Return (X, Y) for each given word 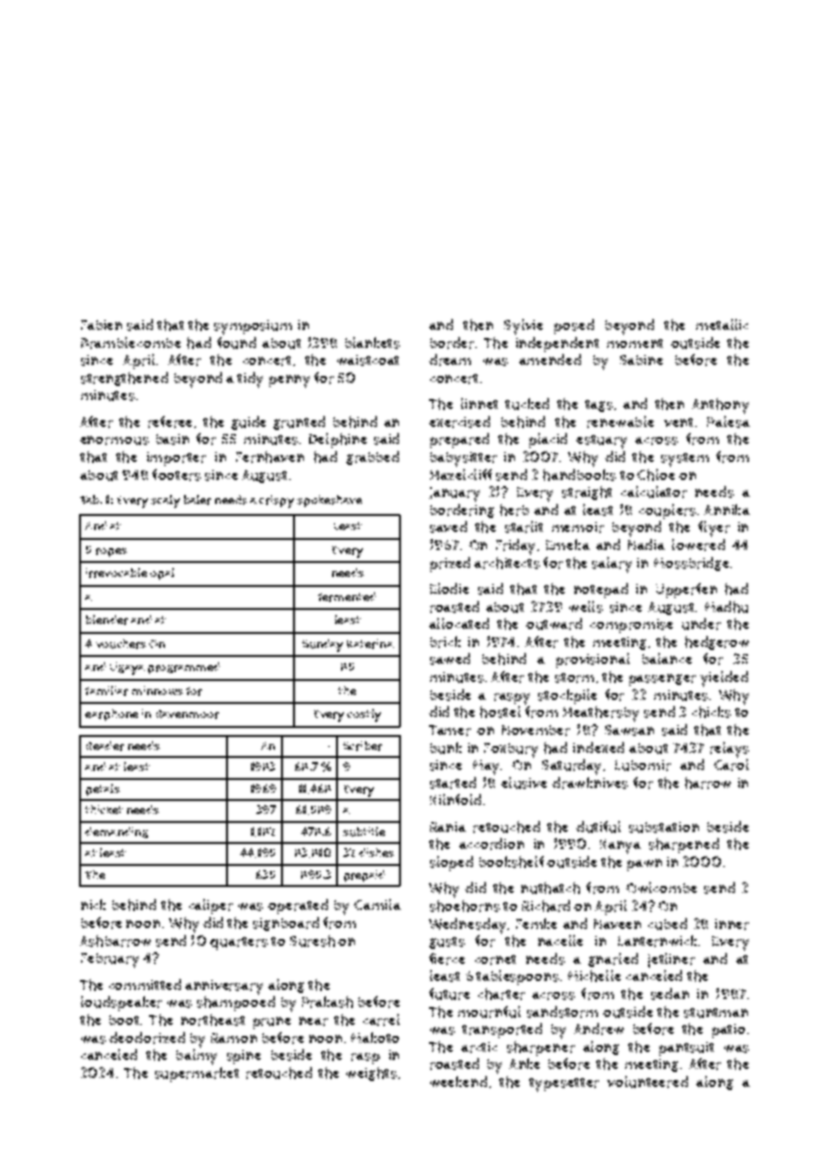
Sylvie (523, 327)
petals (103, 790)
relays (729, 750)
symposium (253, 327)
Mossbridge (691, 564)
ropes (111, 552)
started (453, 783)
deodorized (147, 1038)
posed (574, 326)
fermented (347, 597)
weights (371, 1074)
